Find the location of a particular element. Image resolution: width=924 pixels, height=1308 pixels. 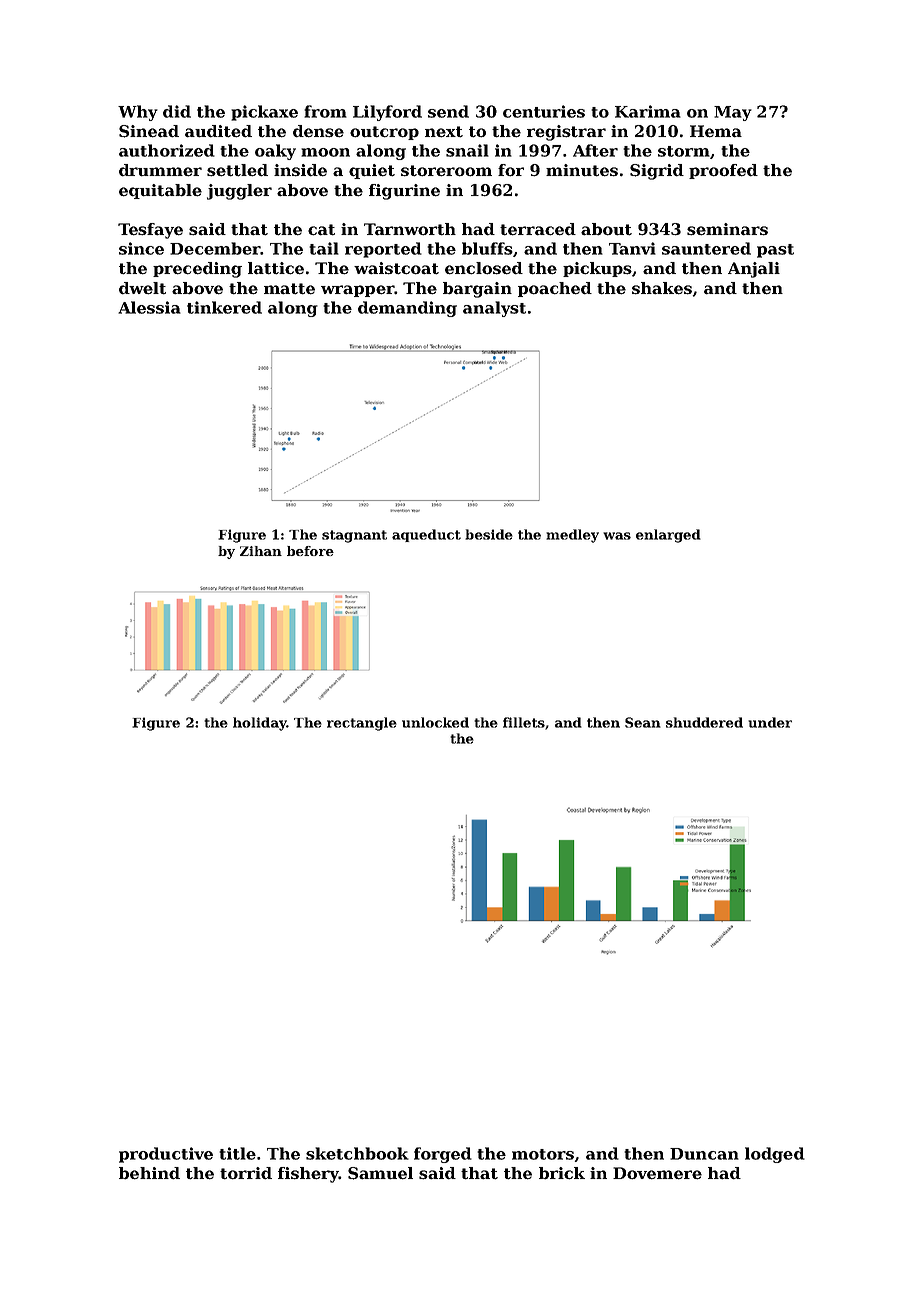

Karima is located at coordinates (648, 111).
